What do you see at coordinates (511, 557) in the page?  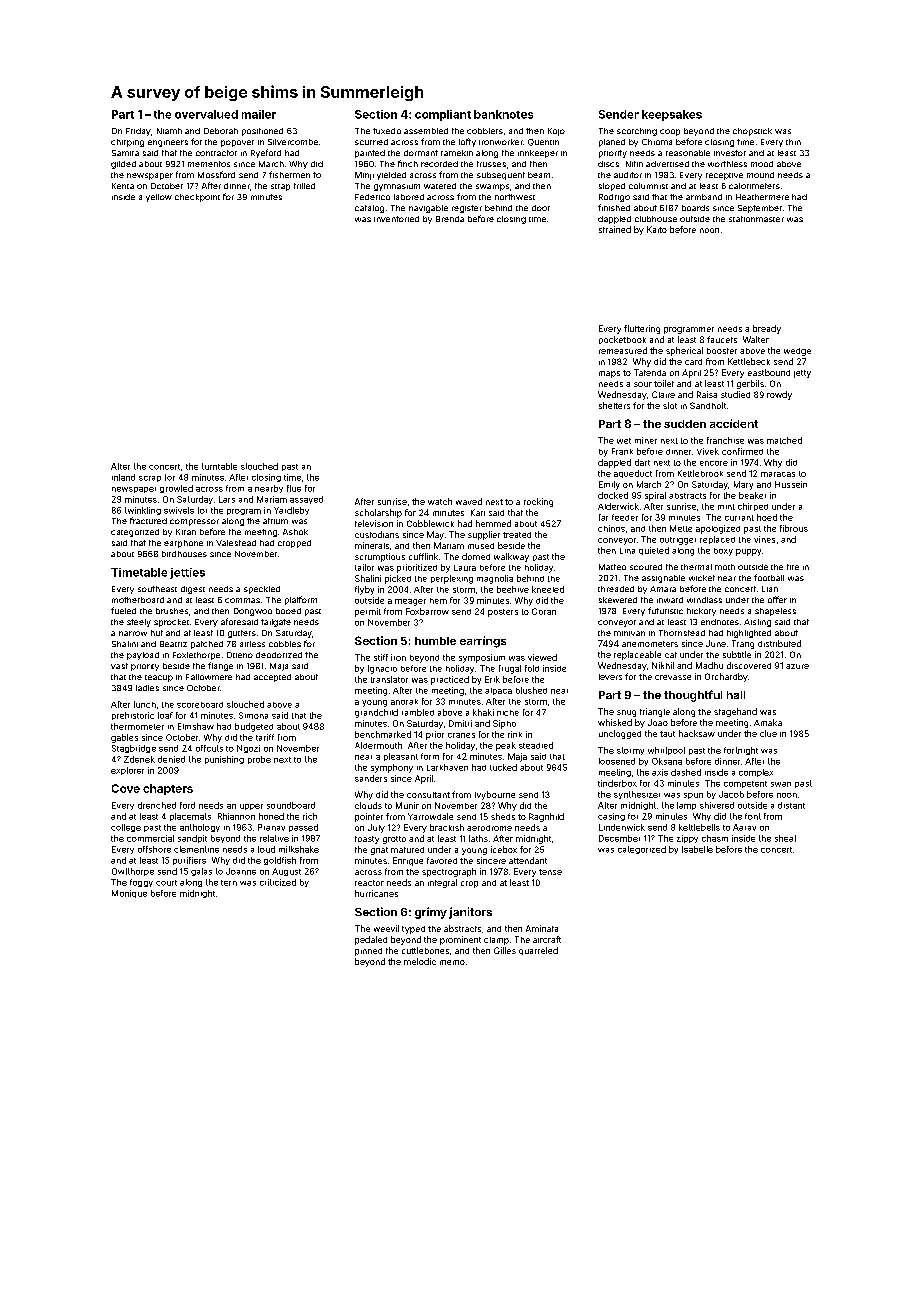 I see `walkway` at bounding box center [511, 557].
